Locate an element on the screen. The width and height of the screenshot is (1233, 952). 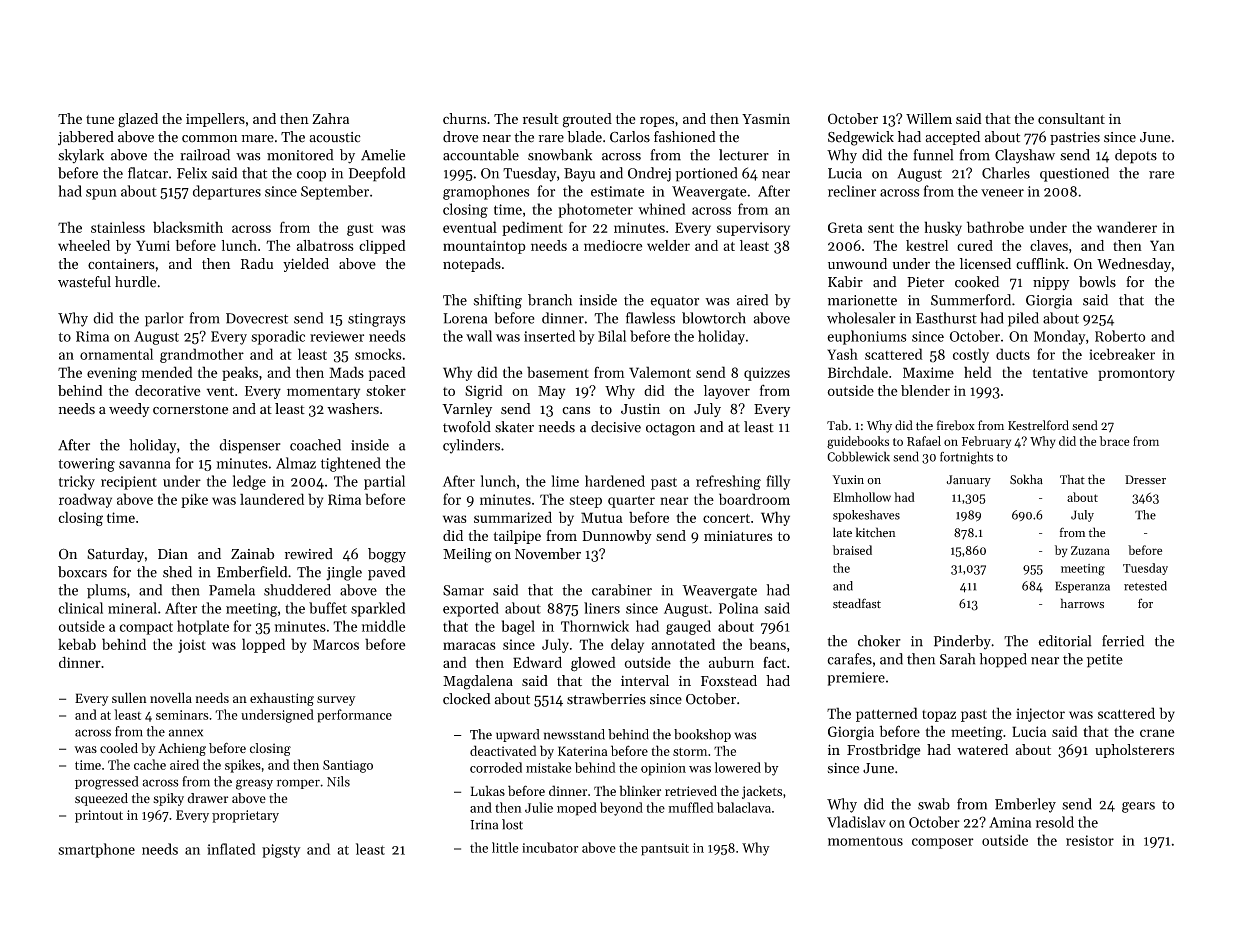
Mutua is located at coordinates (602, 517).
